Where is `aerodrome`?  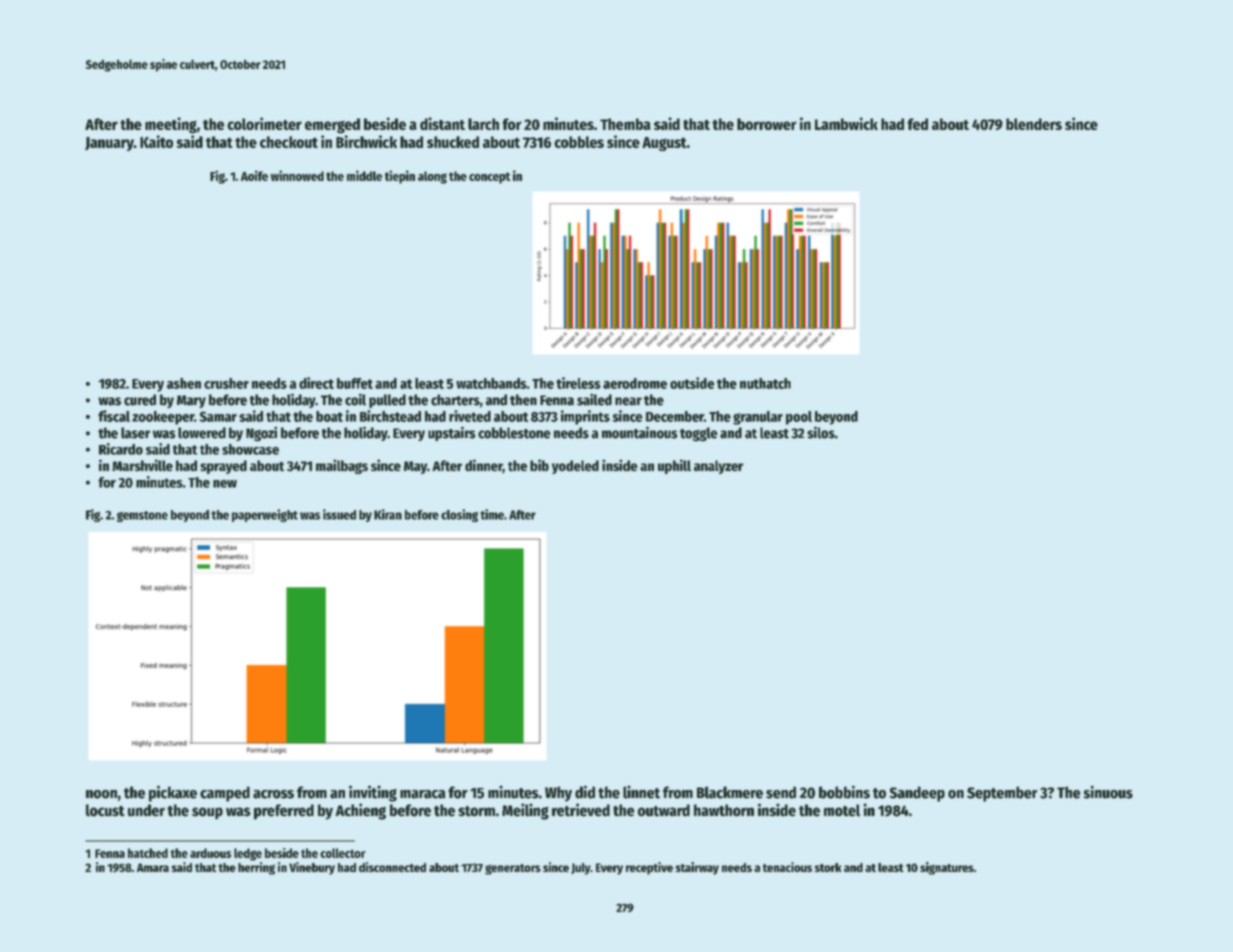
aerodrome is located at coordinates (635, 383).
